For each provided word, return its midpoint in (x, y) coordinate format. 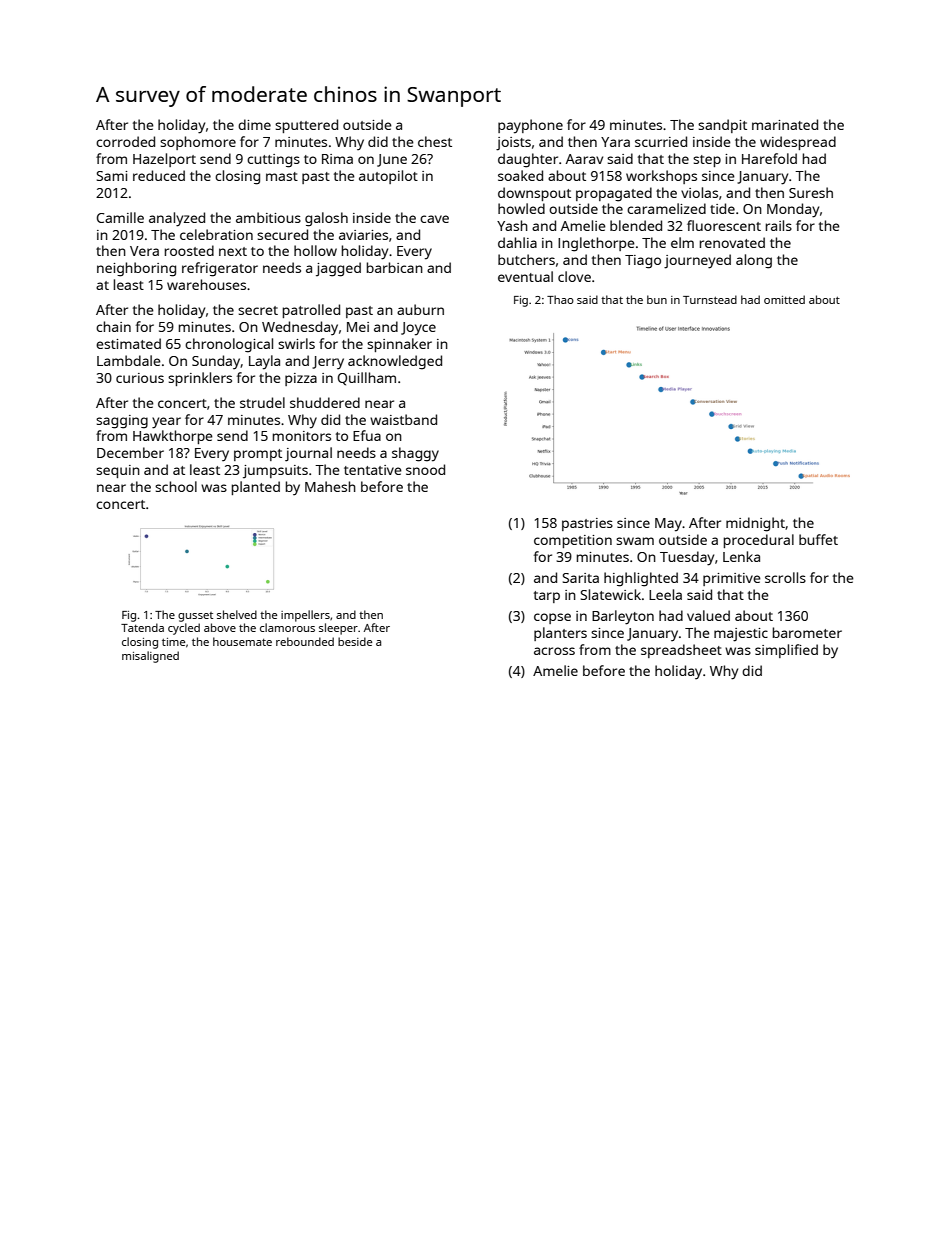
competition (573, 541)
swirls (296, 343)
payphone (530, 126)
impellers (305, 616)
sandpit (722, 126)
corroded (125, 141)
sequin (118, 471)
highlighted (641, 579)
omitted (784, 299)
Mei (358, 327)
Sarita (581, 578)
